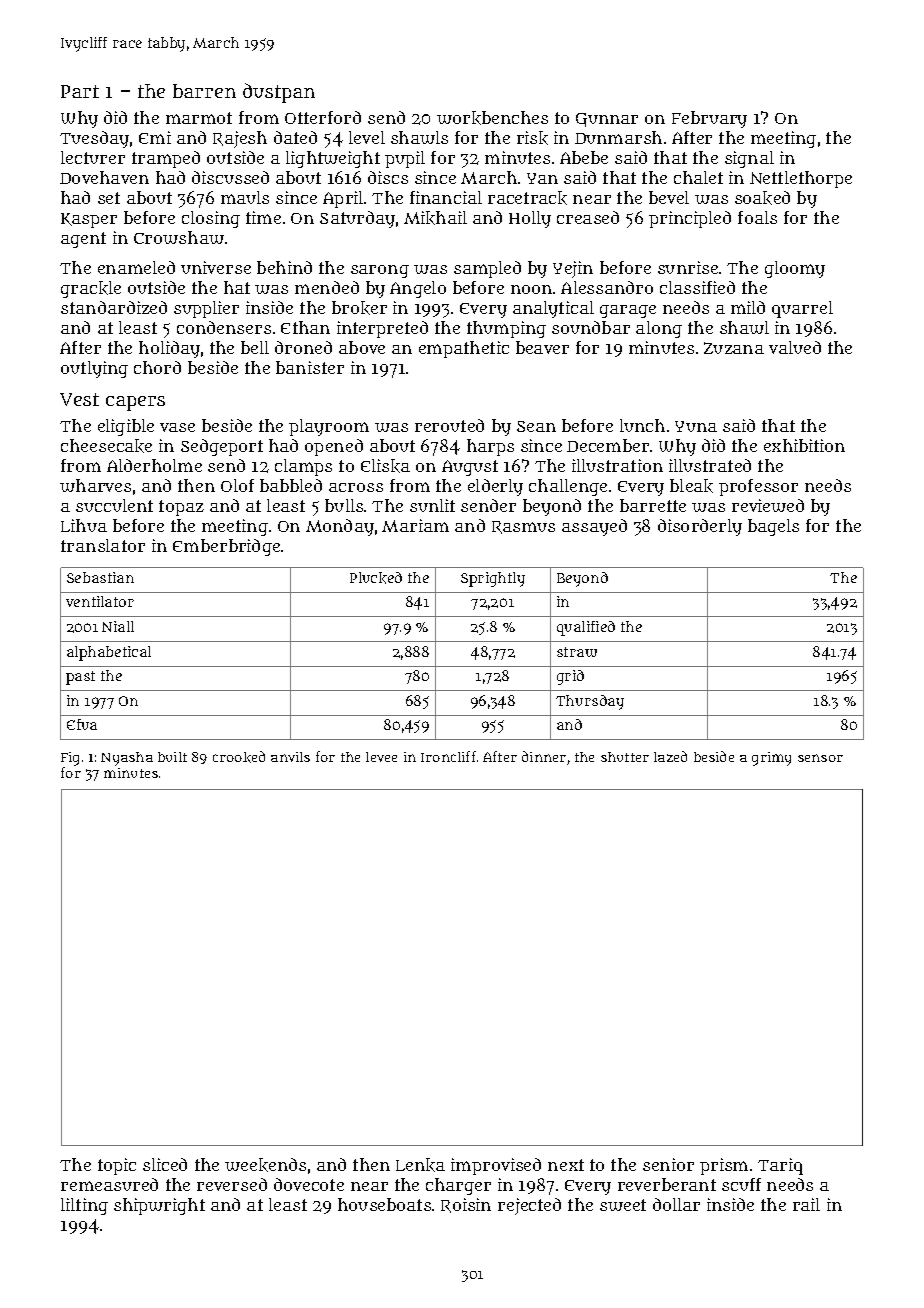 This page has width=924, height=1308. I want to click on Alderholme, so click(154, 465).
